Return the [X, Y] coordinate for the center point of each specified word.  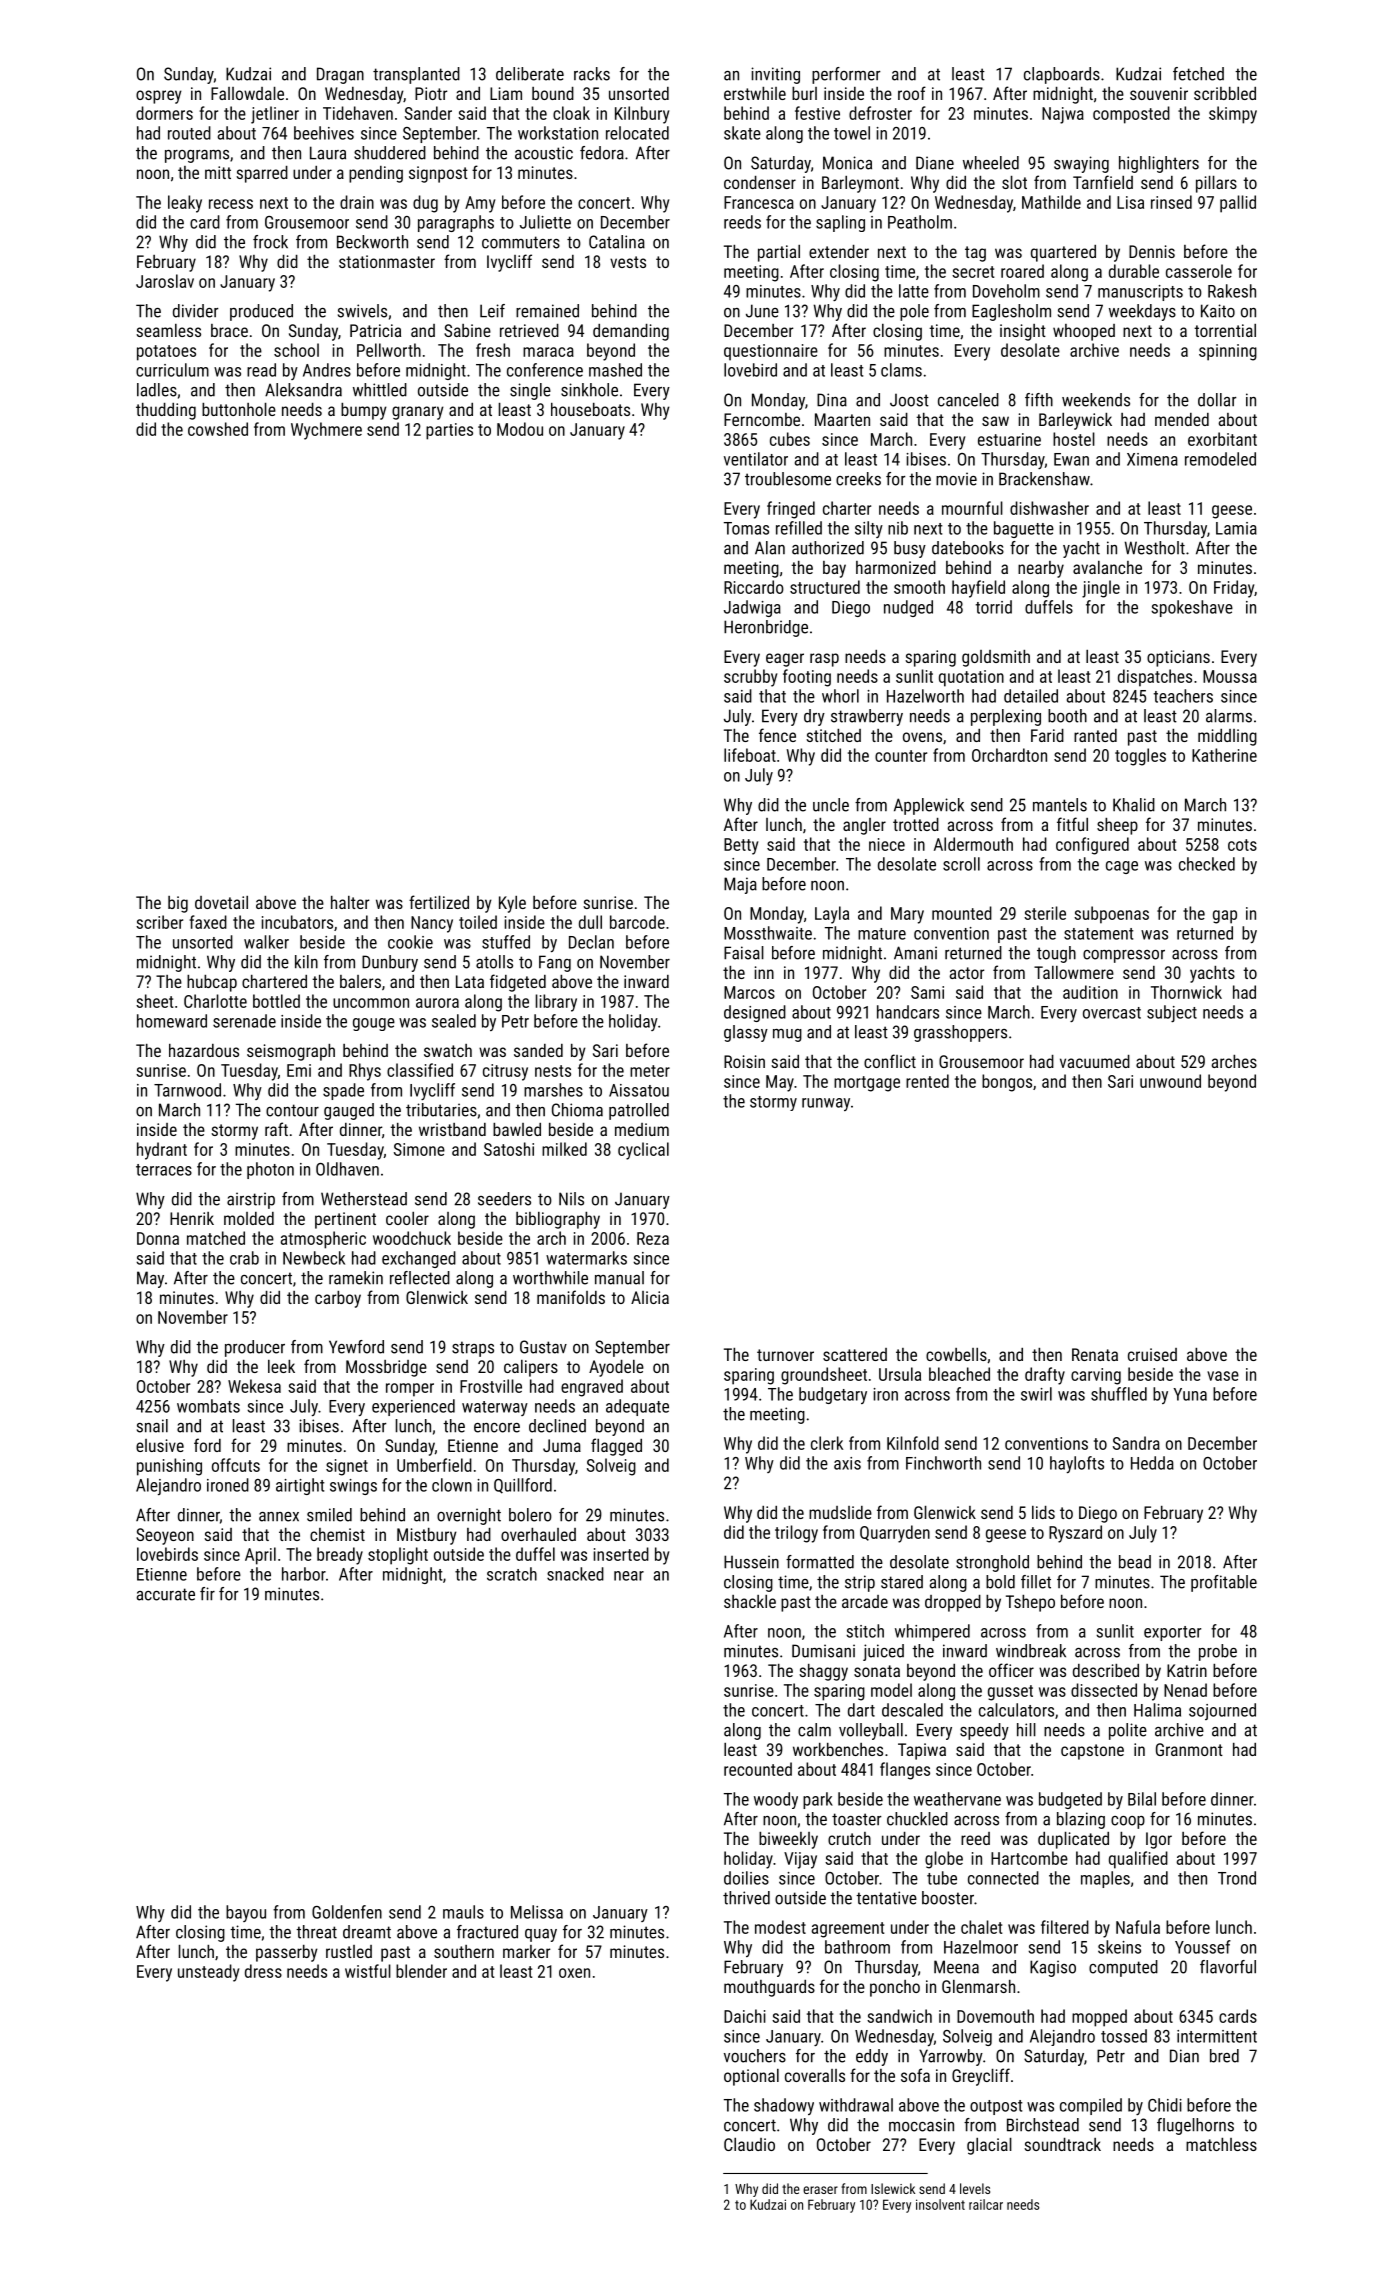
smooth [919, 587]
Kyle [512, 904]
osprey [159, 97]
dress [263, 1971]
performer [846, 75]
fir [207, 1594]
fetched [1198, 74]
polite [1128, 1731]
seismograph [291, 1052]
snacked [575, 1574]
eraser [820, 2190]
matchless [1221, 2144]
